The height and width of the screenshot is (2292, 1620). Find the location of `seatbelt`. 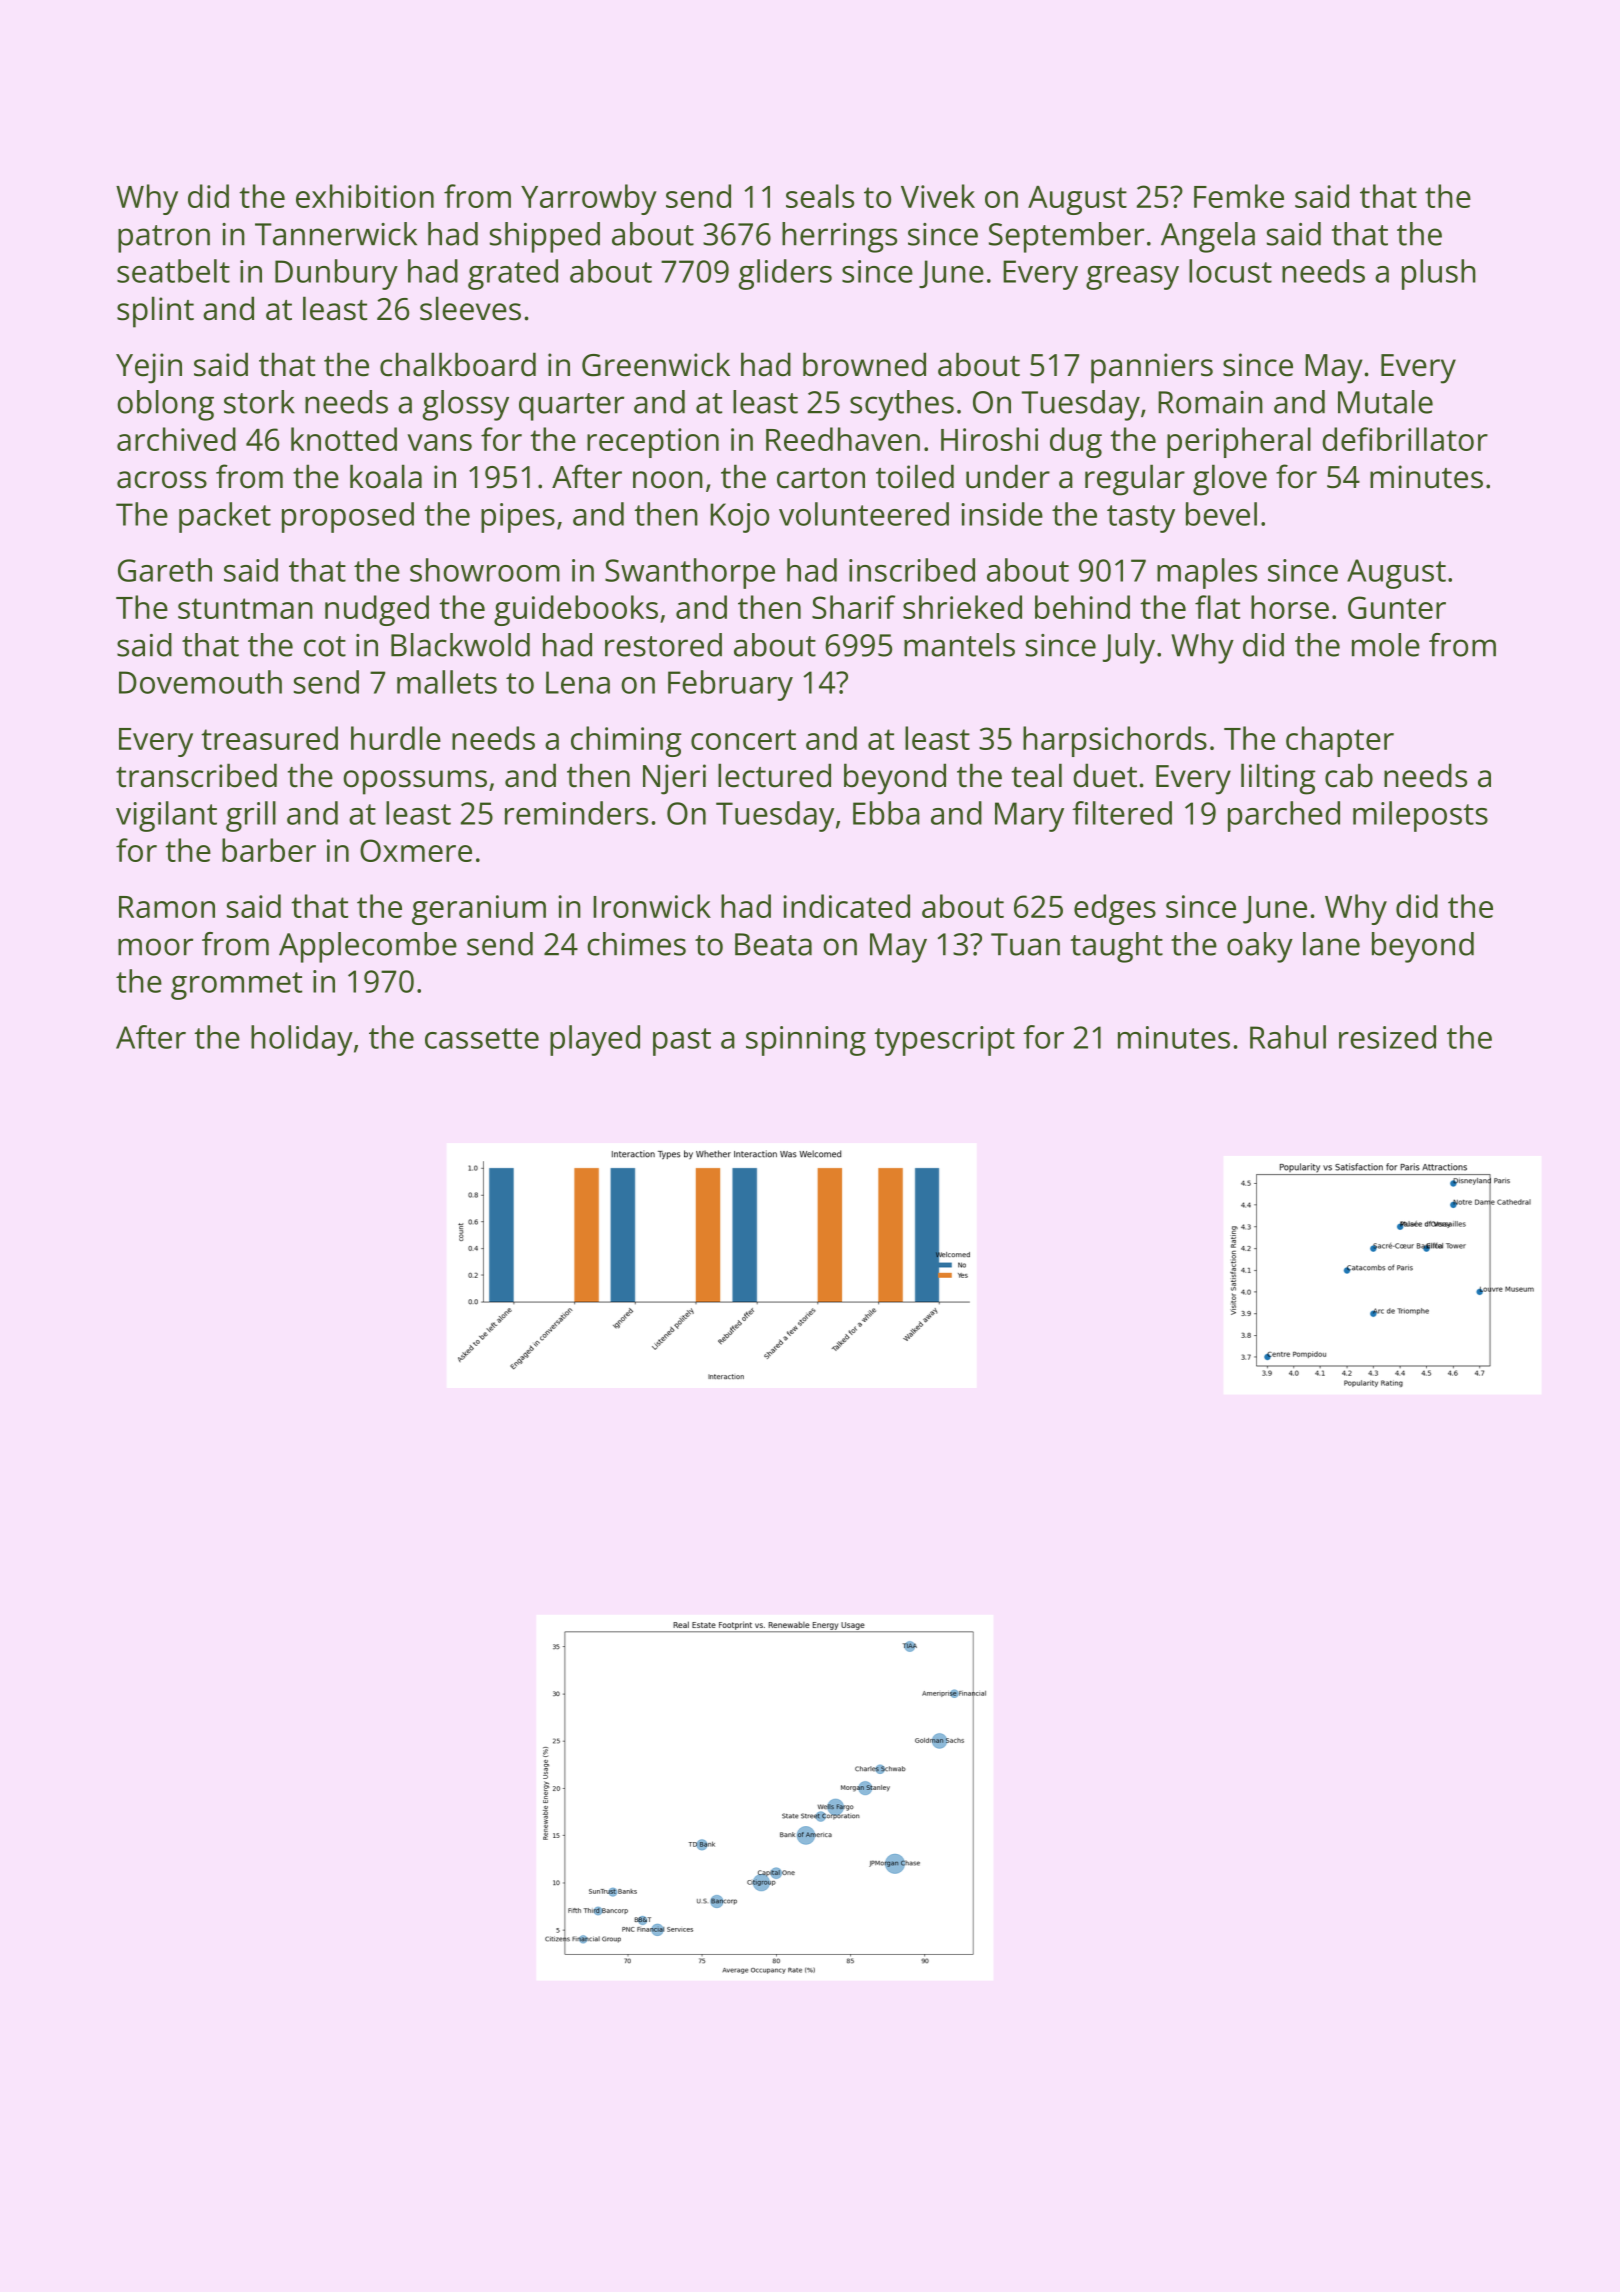

seatbelt is located at coordinates (173, 271).
